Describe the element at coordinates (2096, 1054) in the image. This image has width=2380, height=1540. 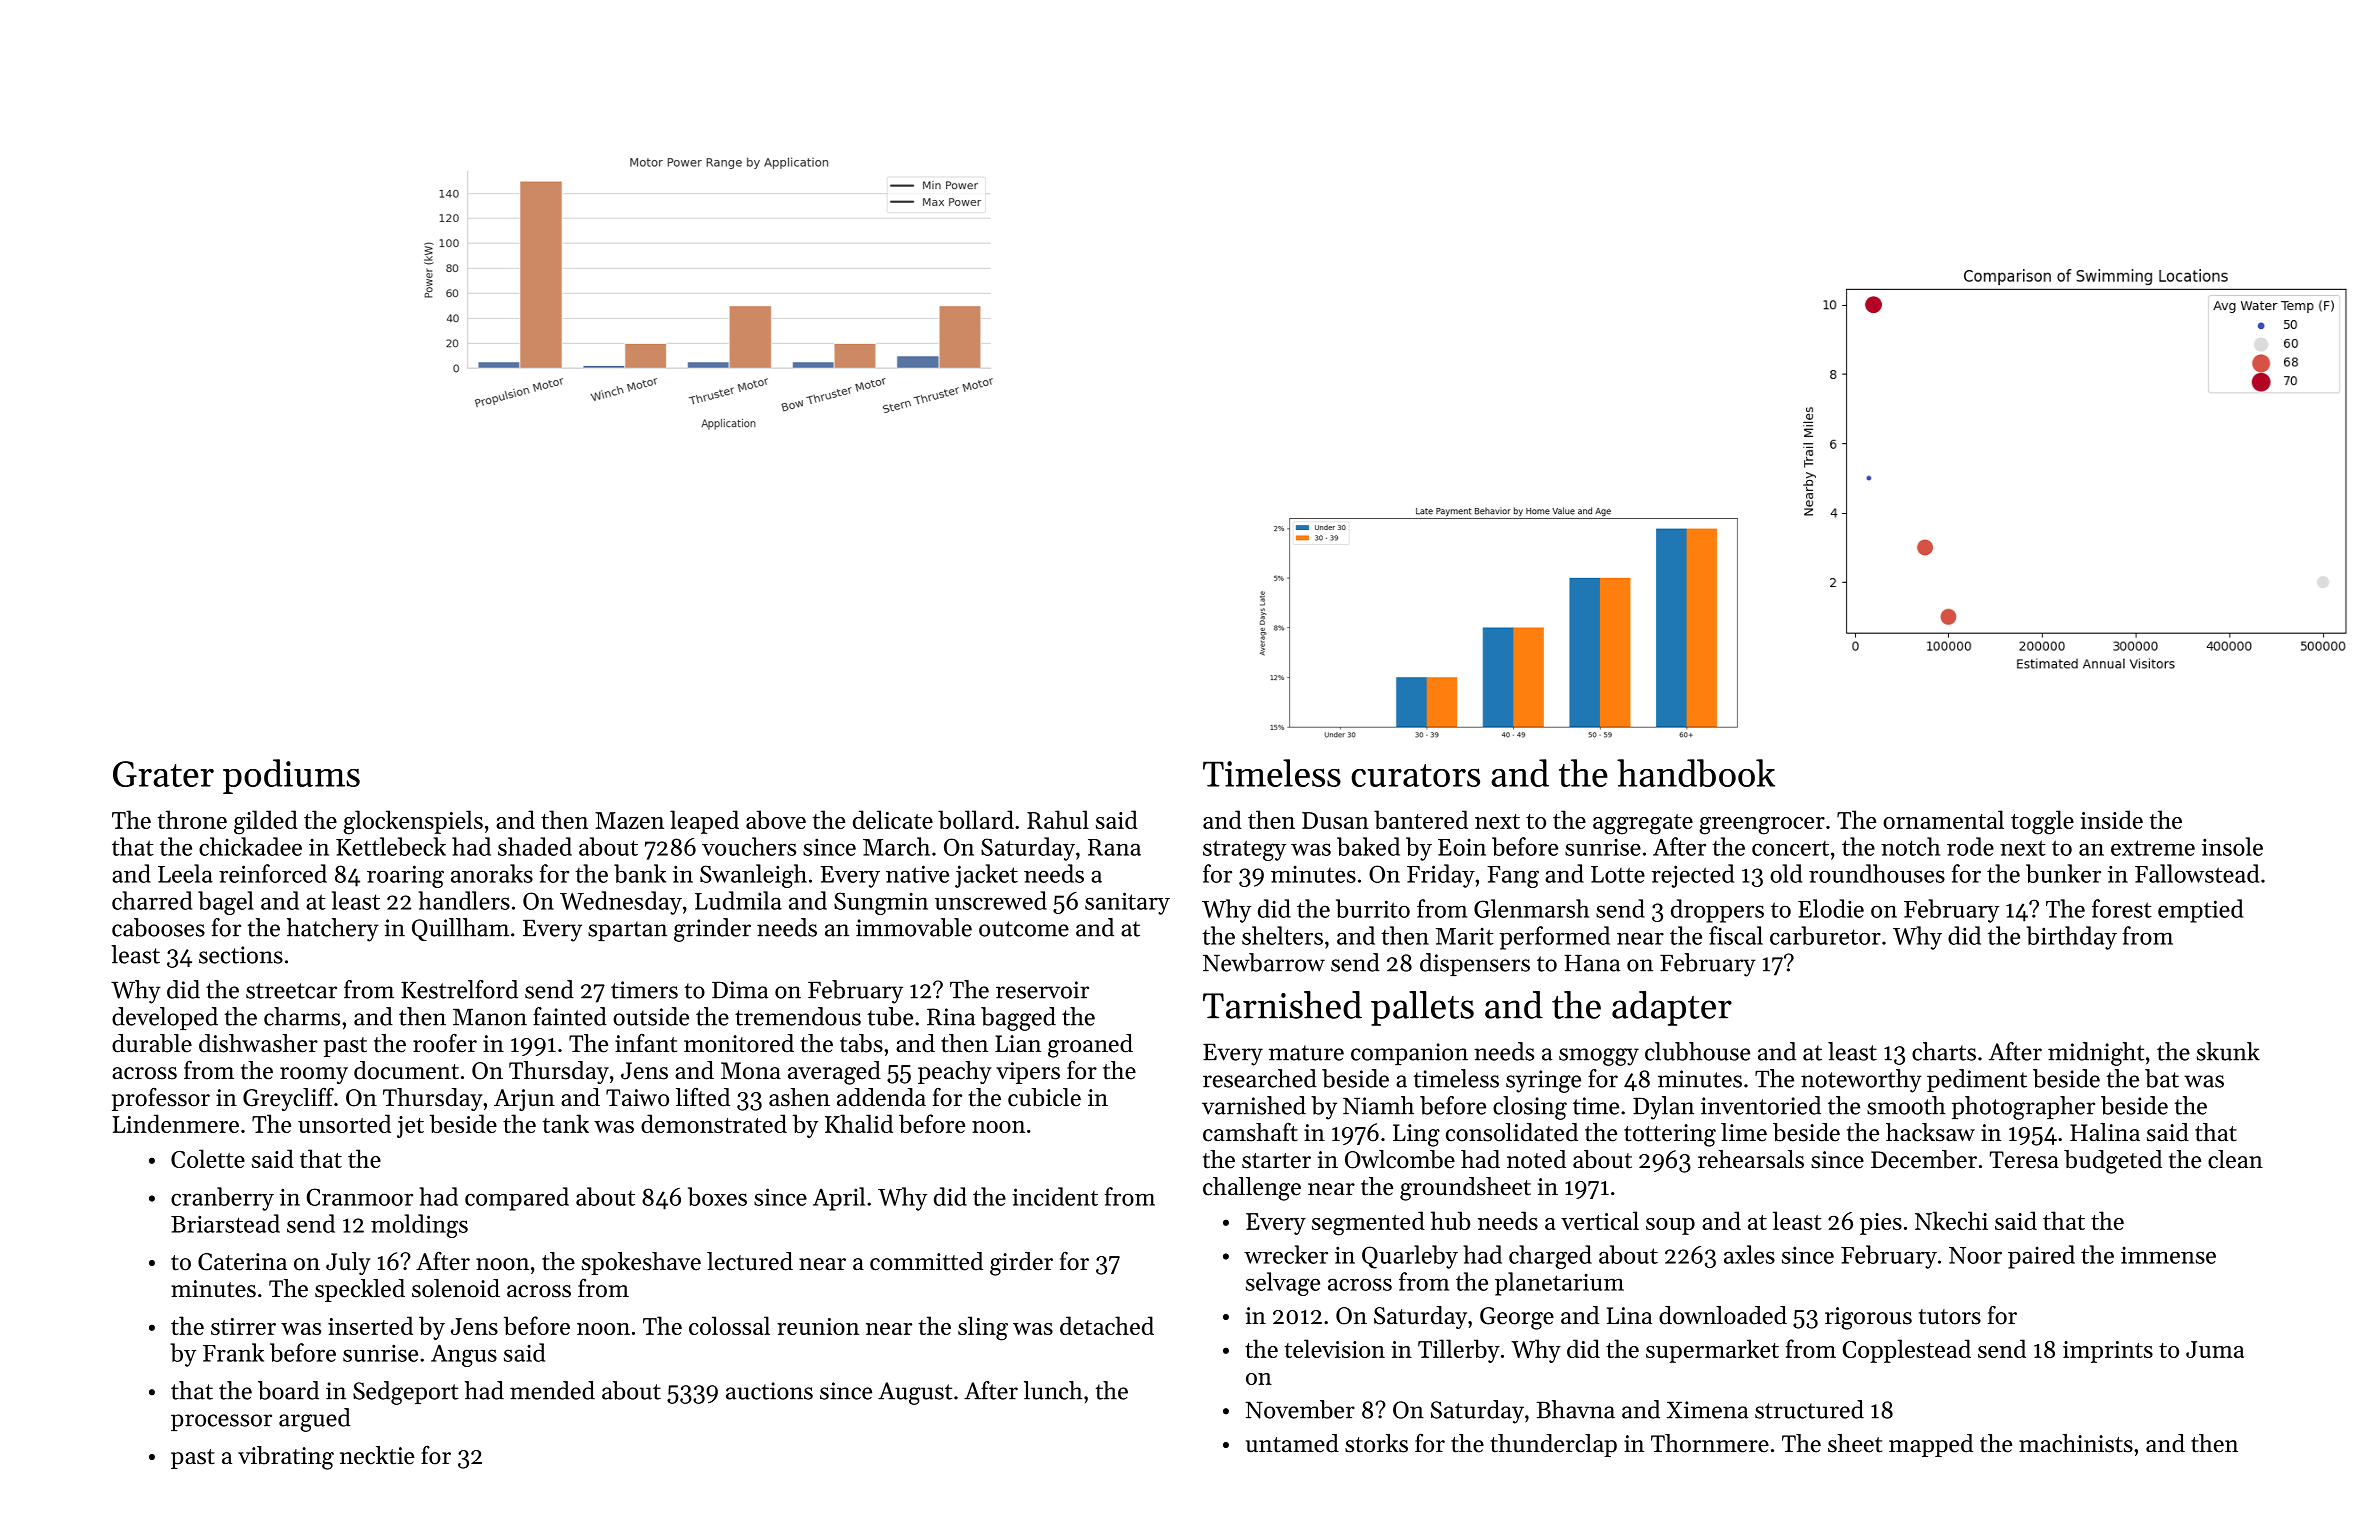
I see `midnight` at that location.
